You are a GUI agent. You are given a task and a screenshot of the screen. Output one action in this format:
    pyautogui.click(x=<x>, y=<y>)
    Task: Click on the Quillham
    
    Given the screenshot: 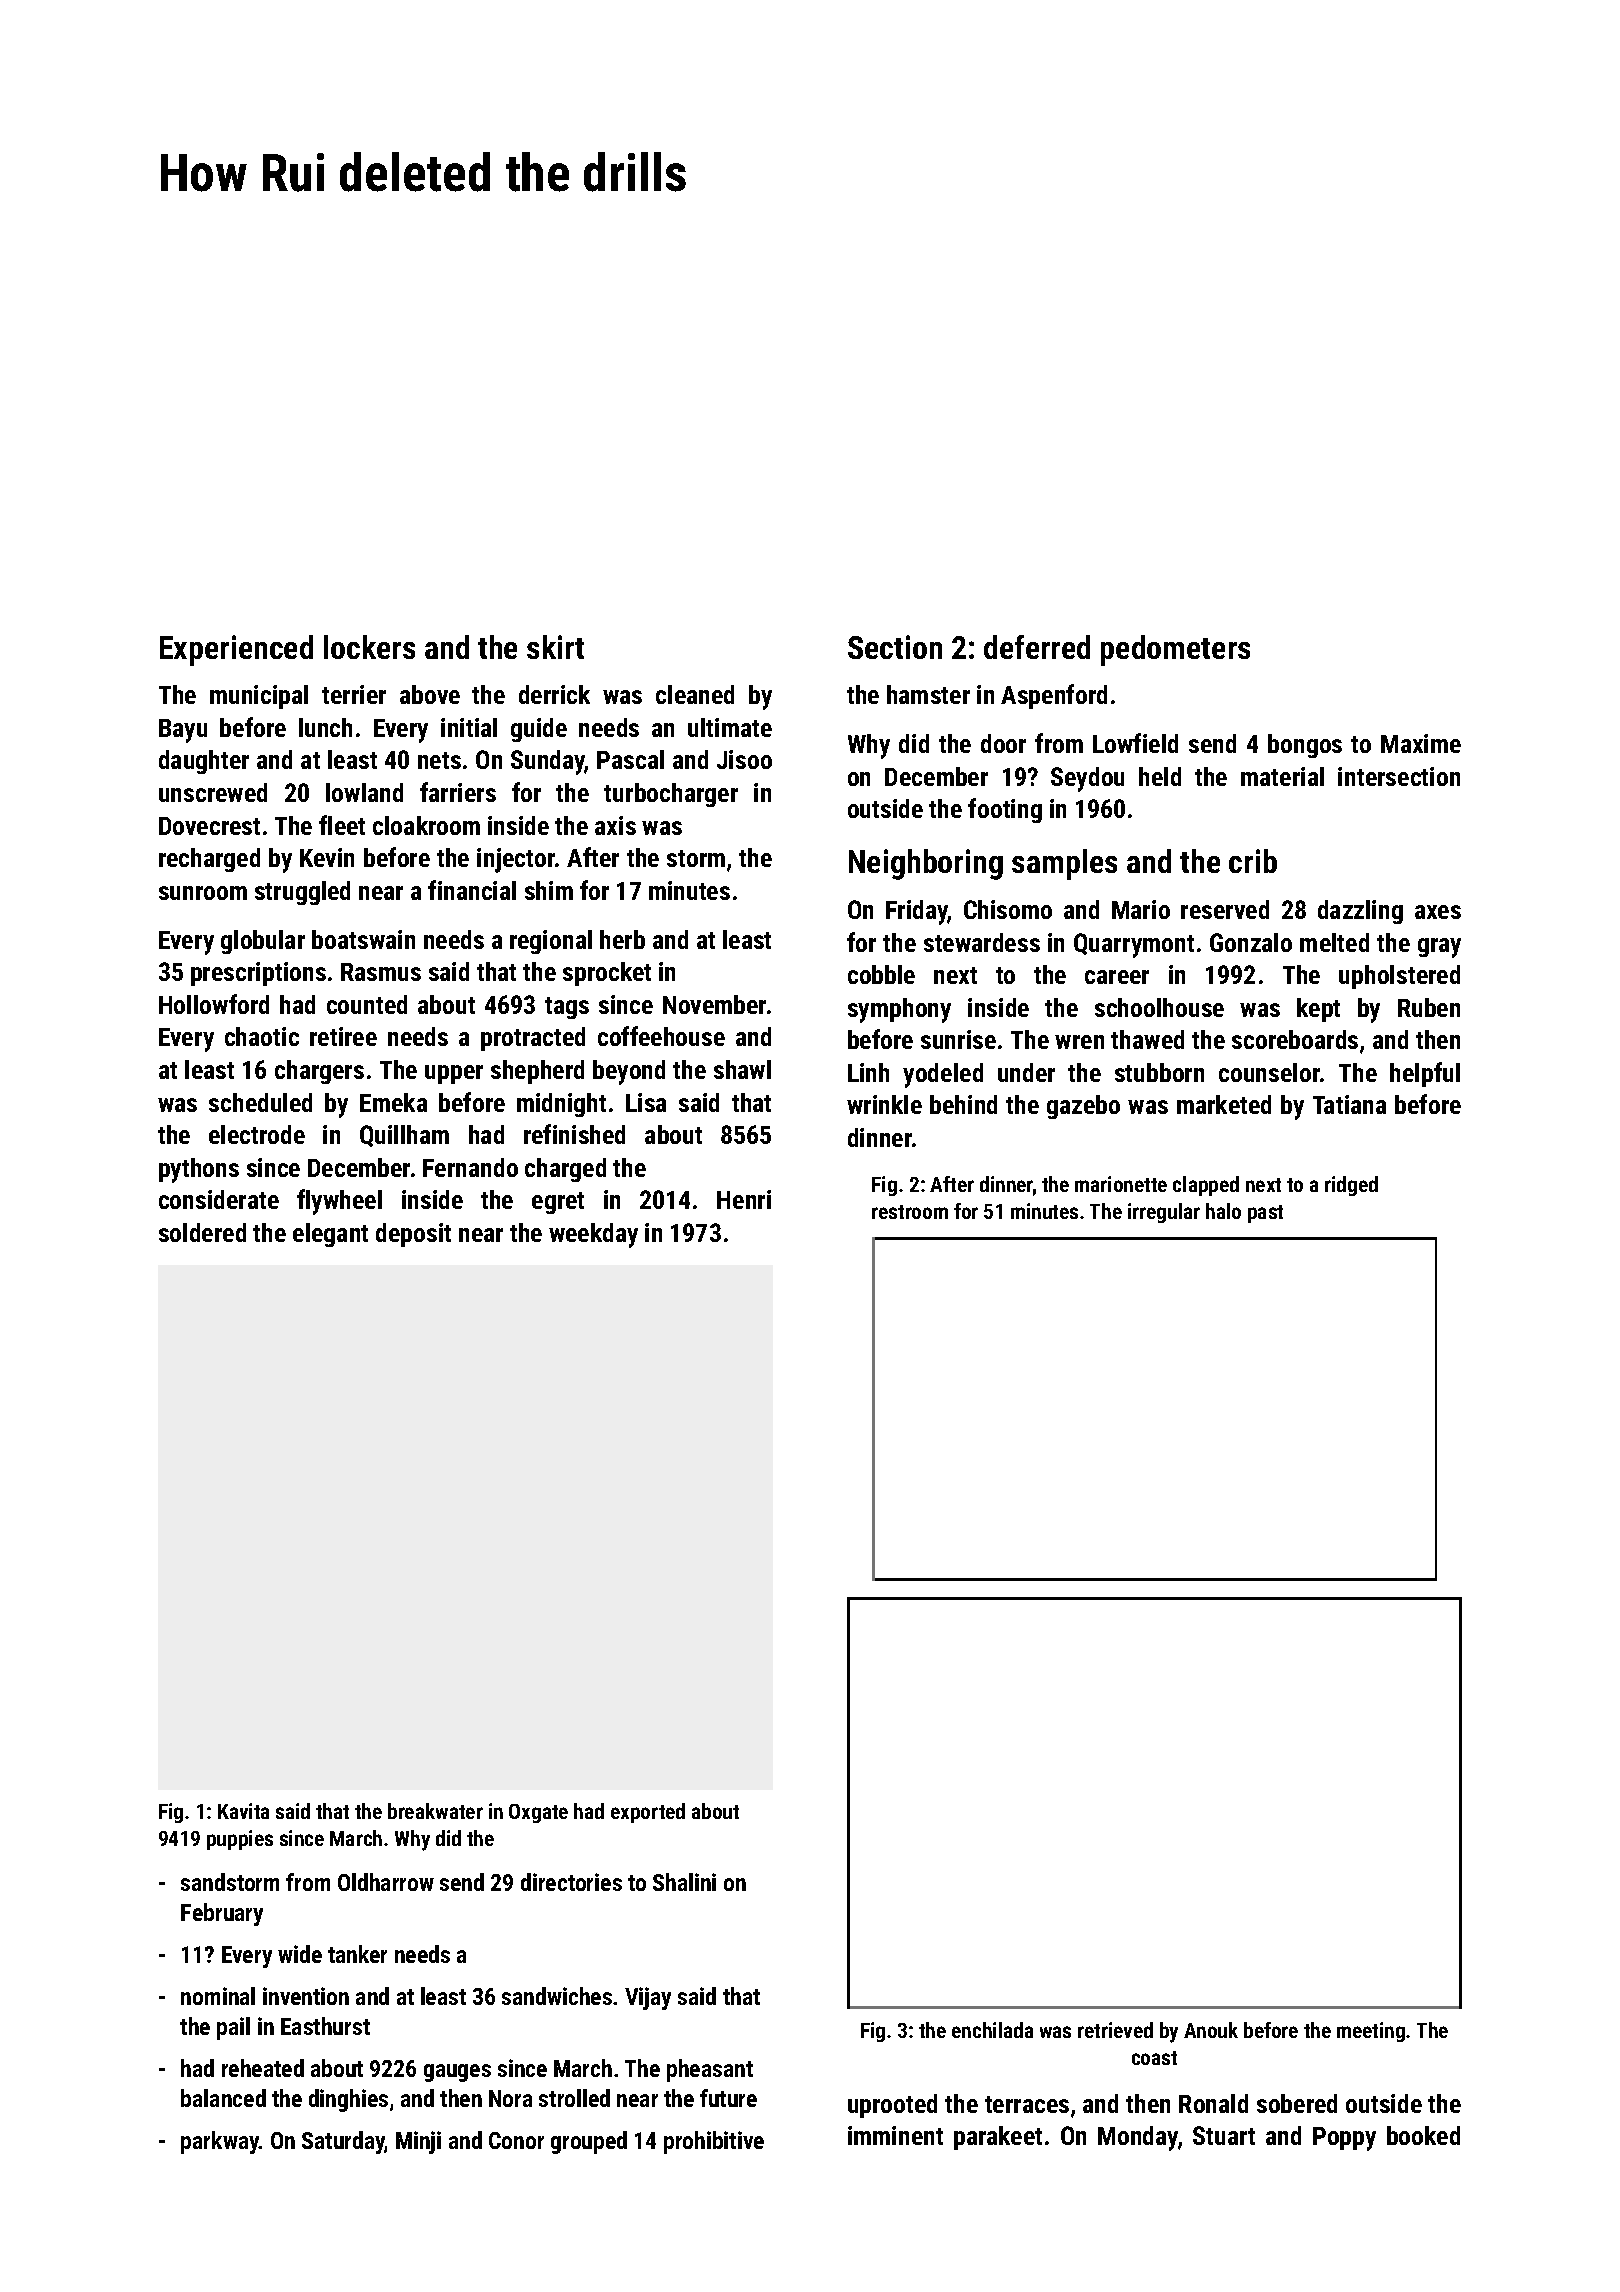 What is the action you would take?
    pyautogui.click(x=404, y=1136)
